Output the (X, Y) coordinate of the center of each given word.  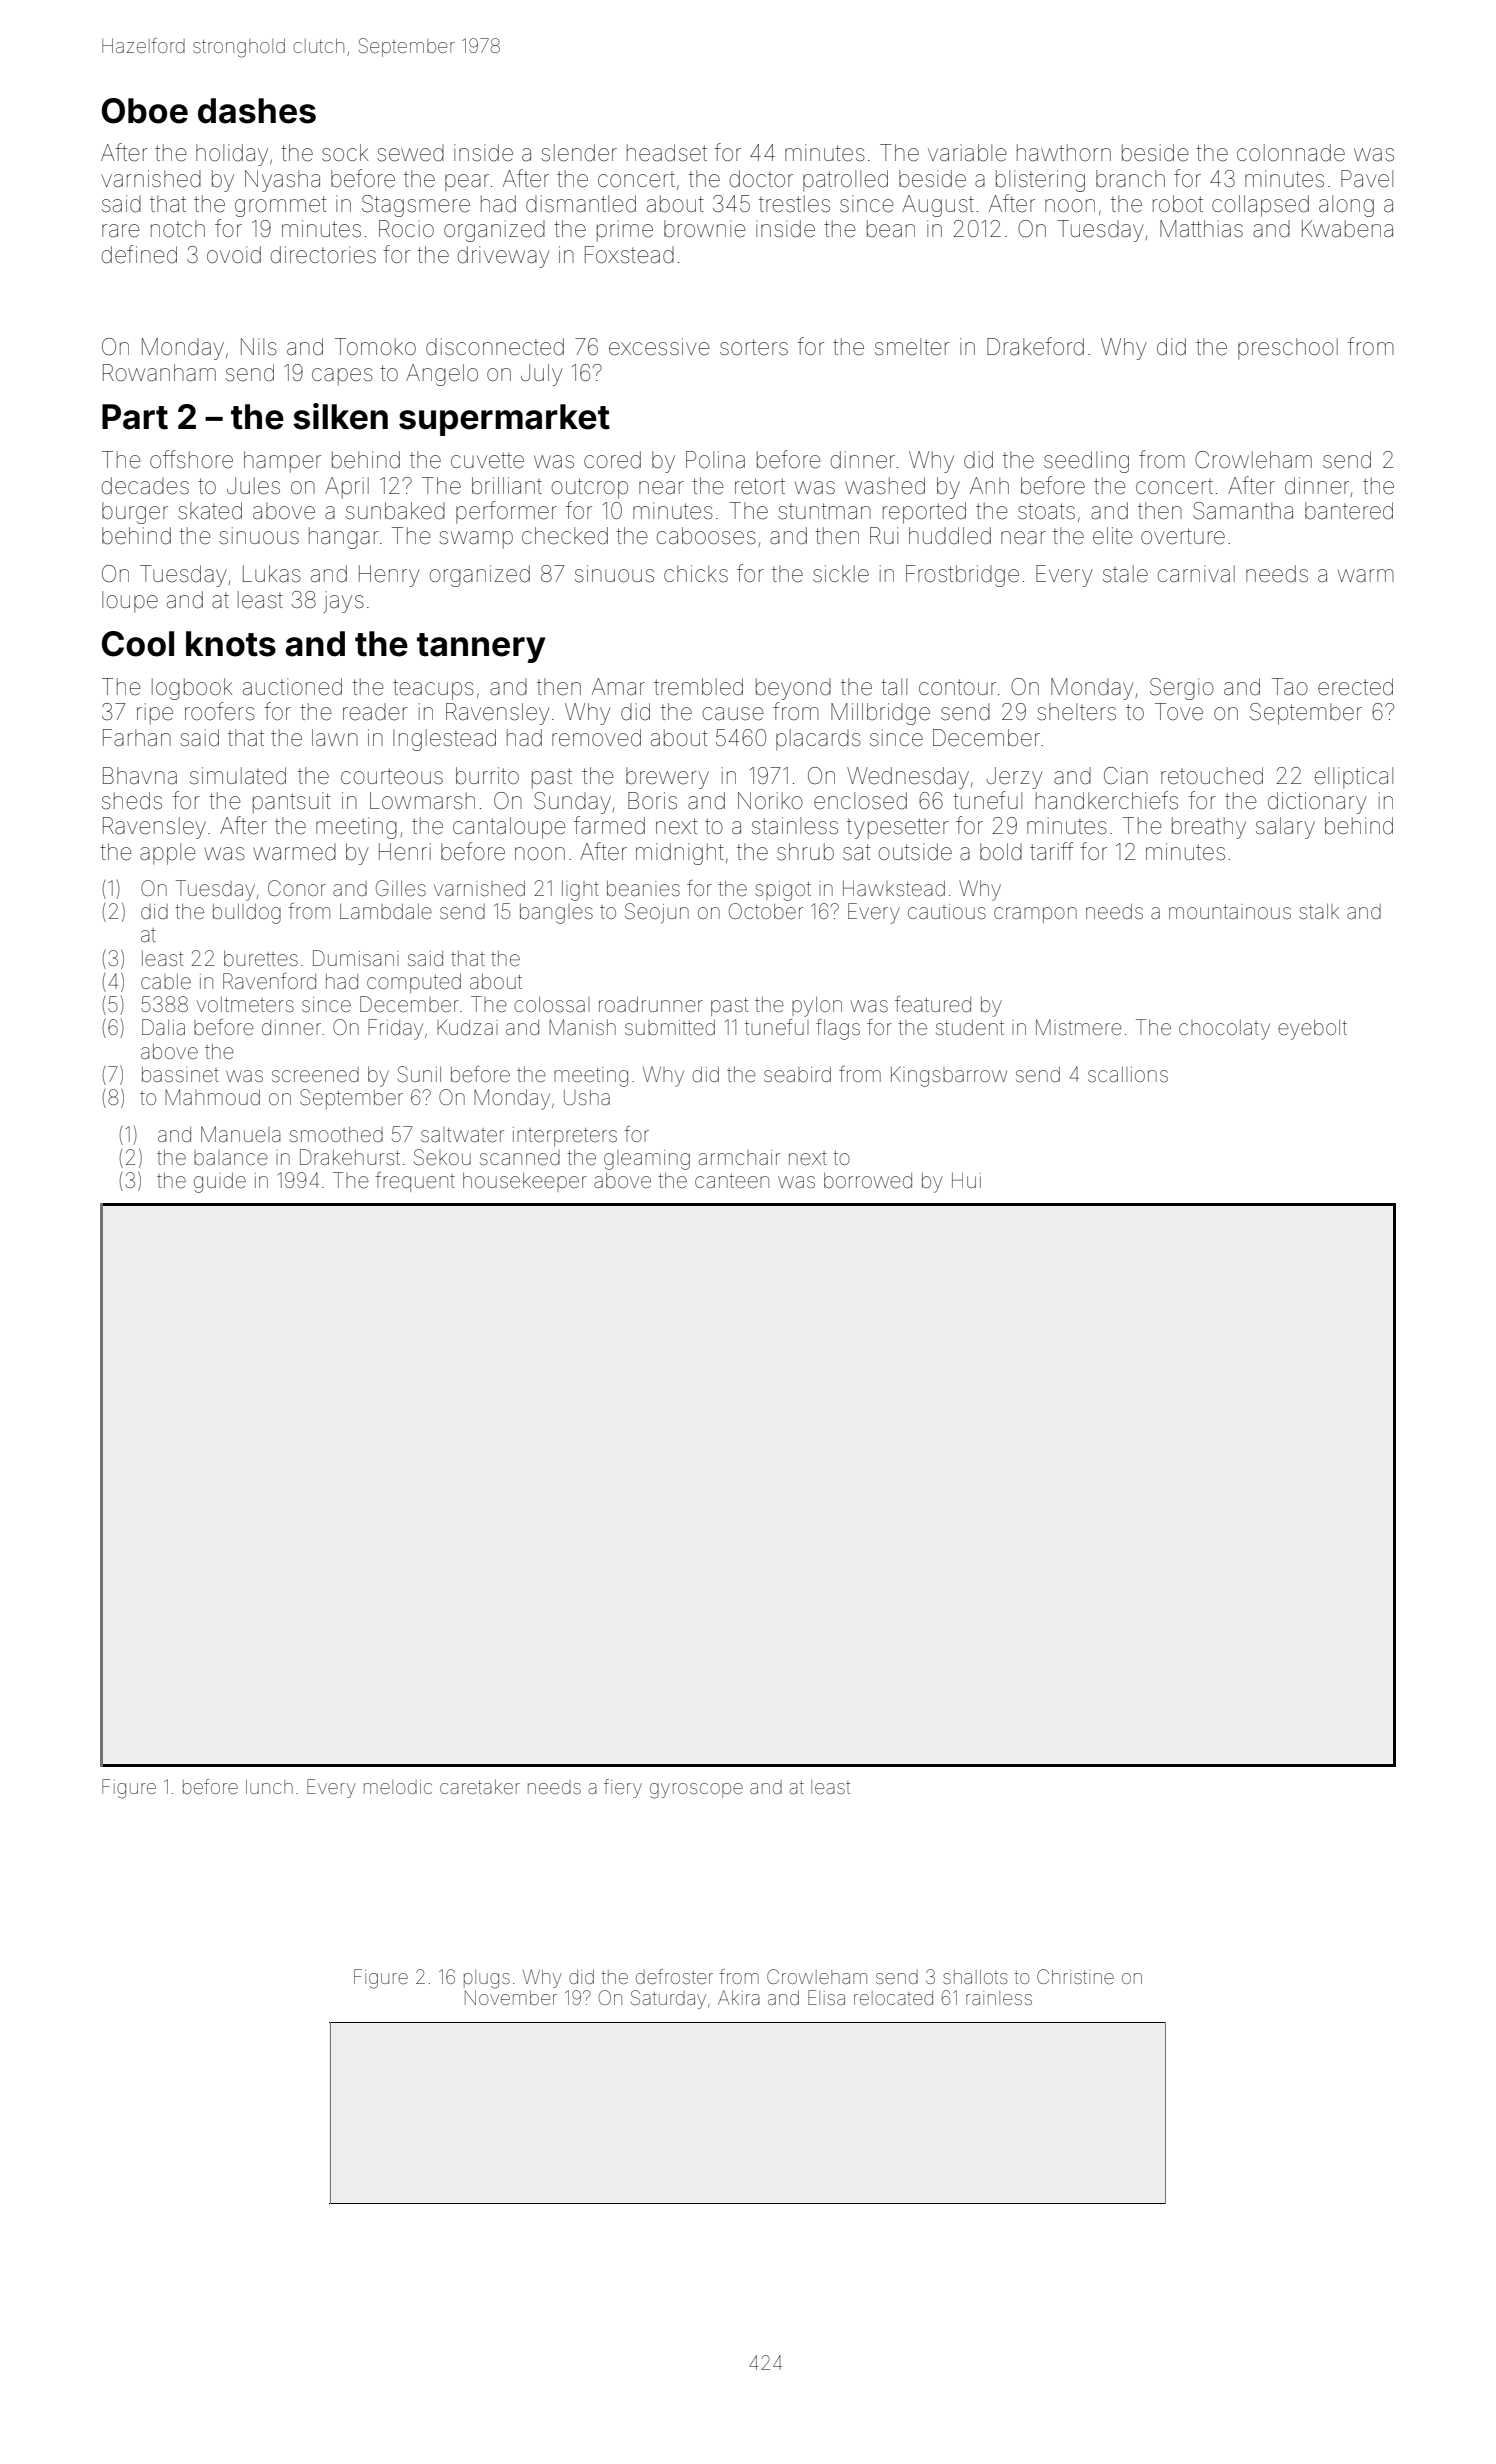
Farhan (137, 738)
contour (957, 687)
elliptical (1353, 778)
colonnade (1291, 153)
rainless (999, 1998)
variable (967, 153)
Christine (1075, 1976)
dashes (257, 111)
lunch (269, 1787)
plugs (487, 1979)
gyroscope (696, 1791)
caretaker (480, 1787)
